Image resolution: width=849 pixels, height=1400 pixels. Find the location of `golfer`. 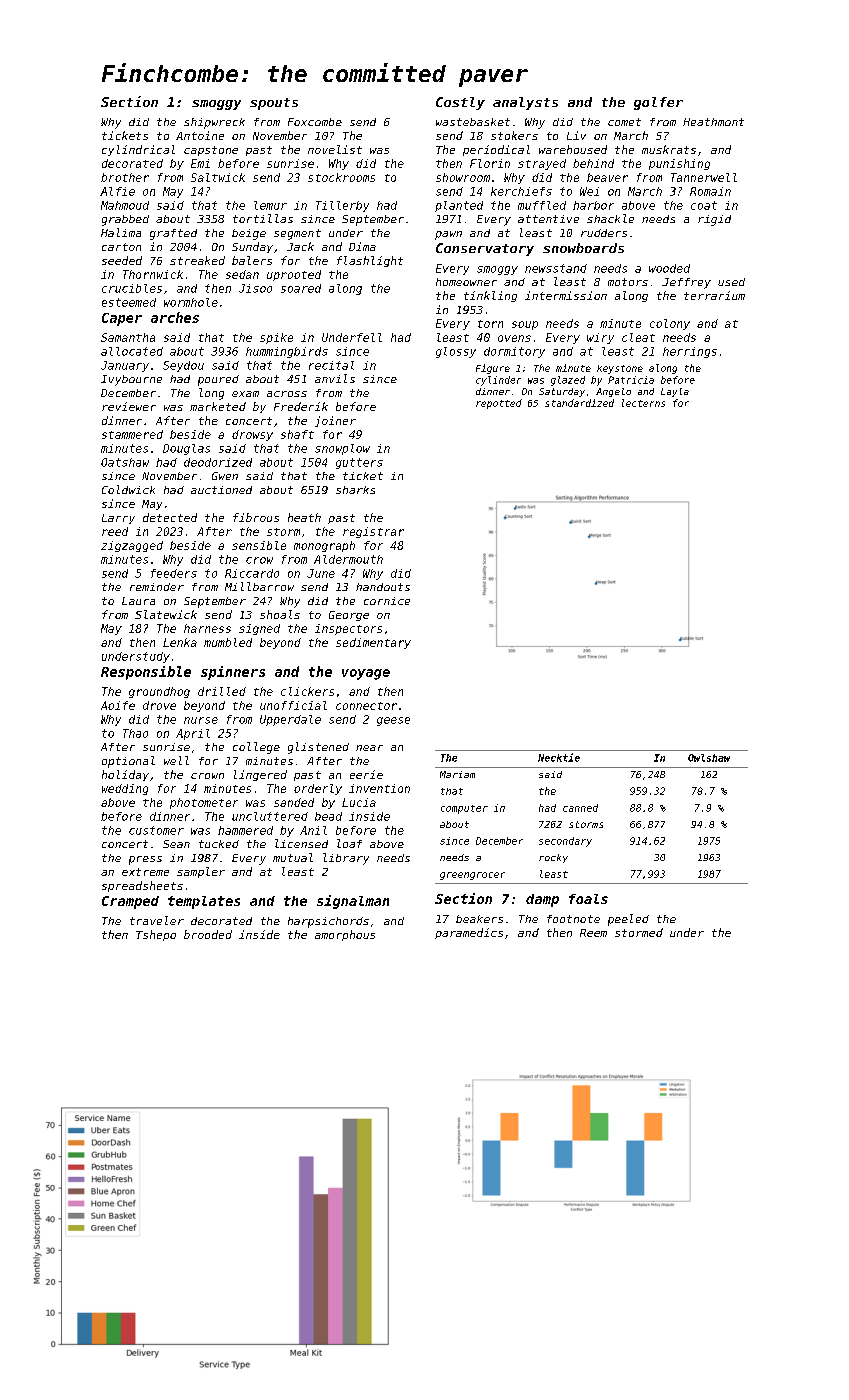

golfer is located at coordinates (658, 103).
